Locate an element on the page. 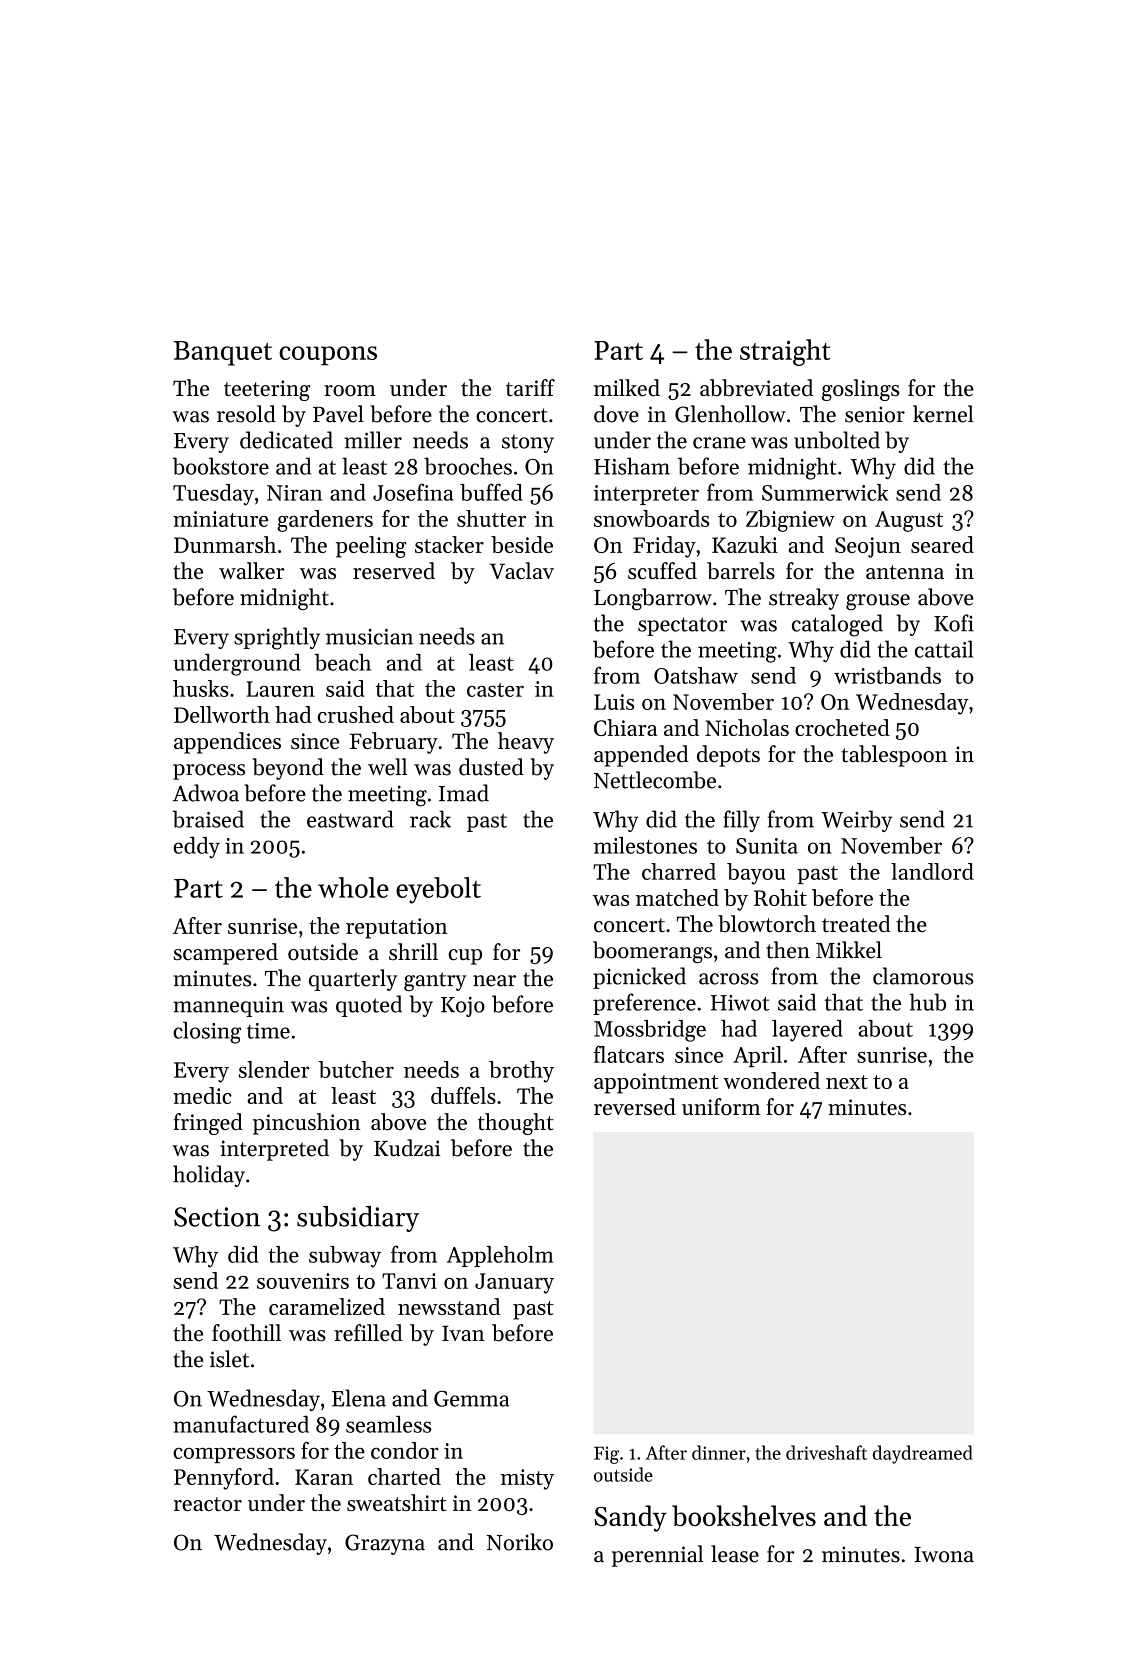 This page has height=1661, width=1147. dinner is located at coordinates (719, 1452).
